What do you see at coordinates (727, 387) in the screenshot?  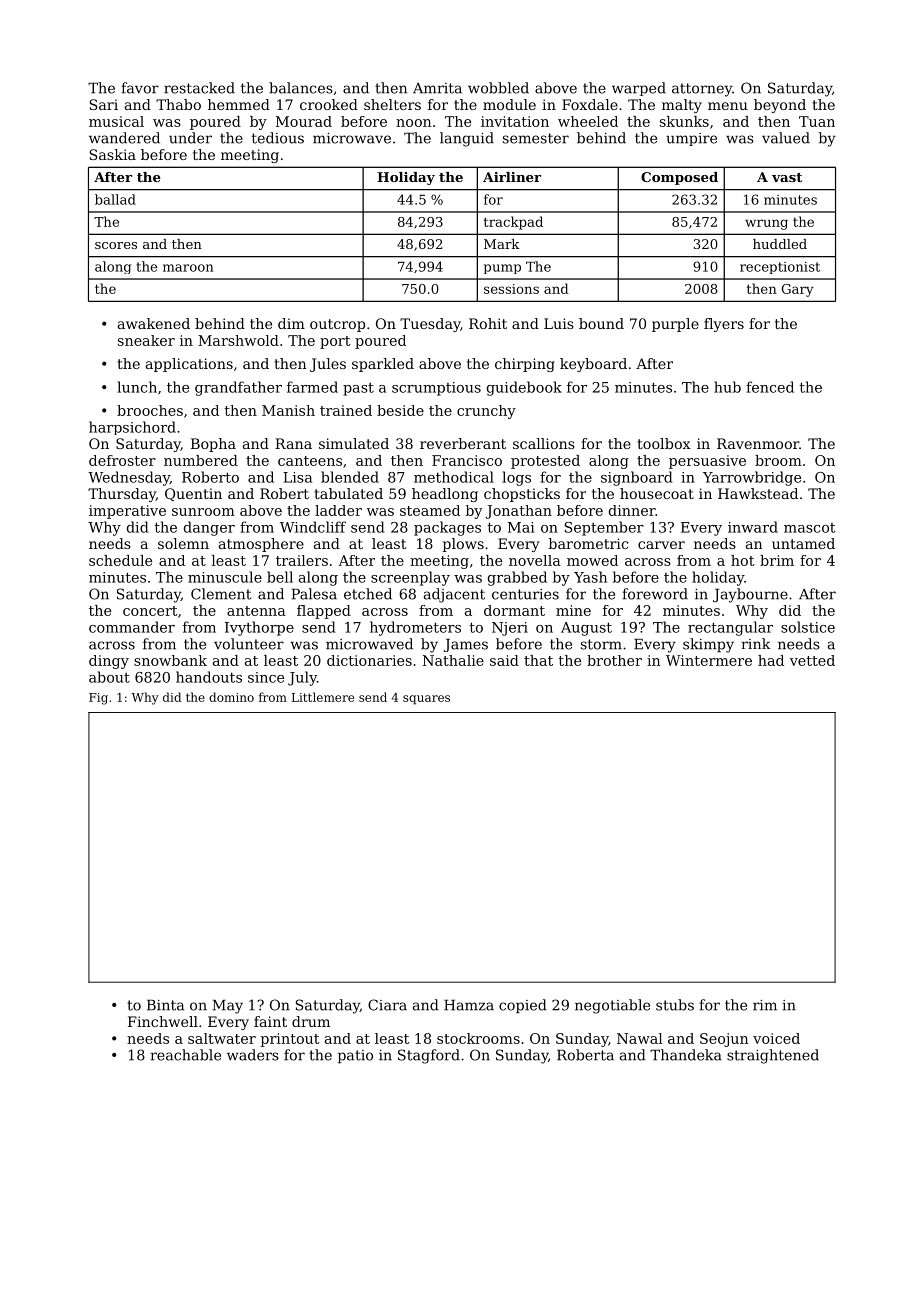 I see `hub` at bounding box center [727, 387].
